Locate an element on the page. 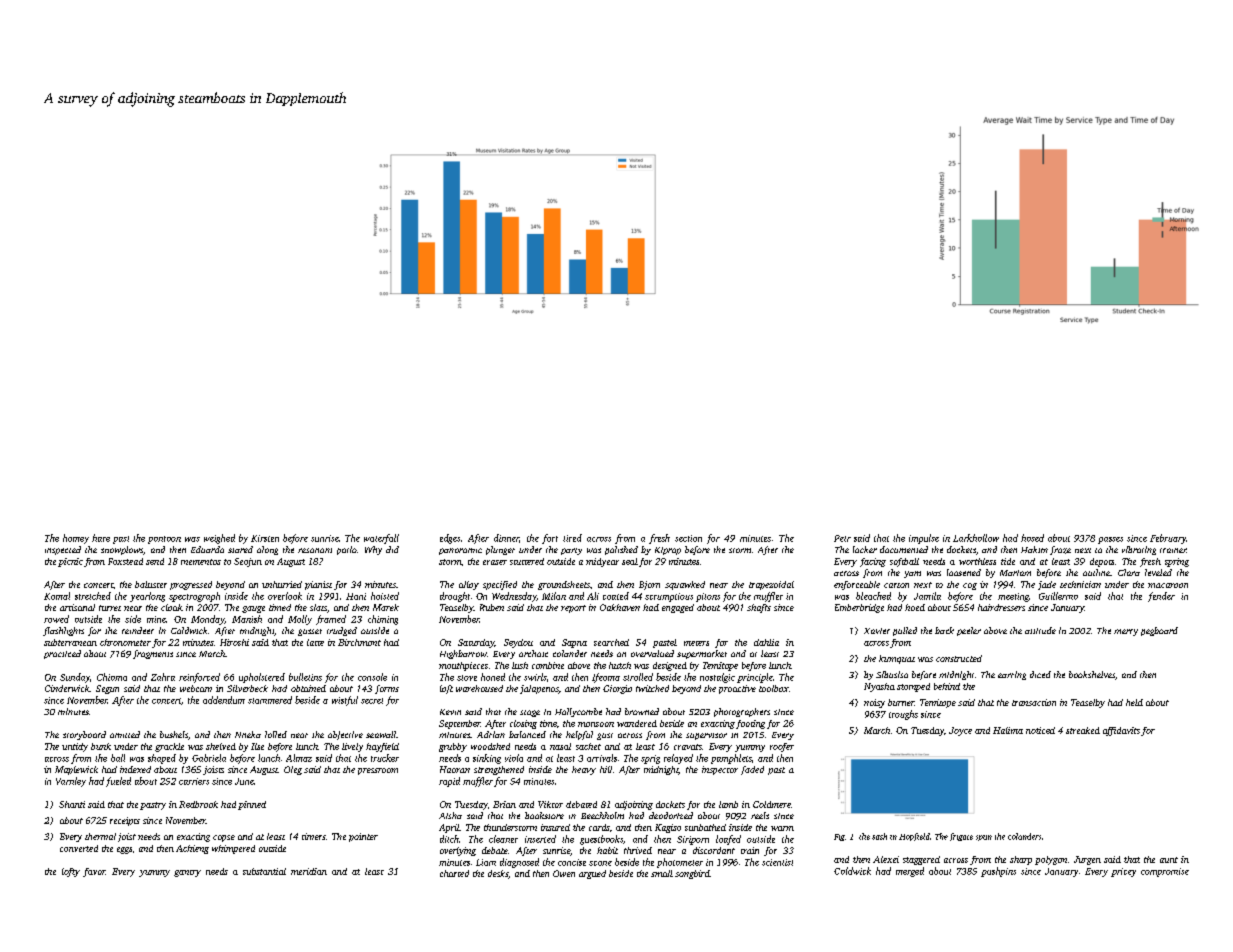 The height and width of the page is (952, 1233). mouthpieces is located at coordinates (463, 666).
